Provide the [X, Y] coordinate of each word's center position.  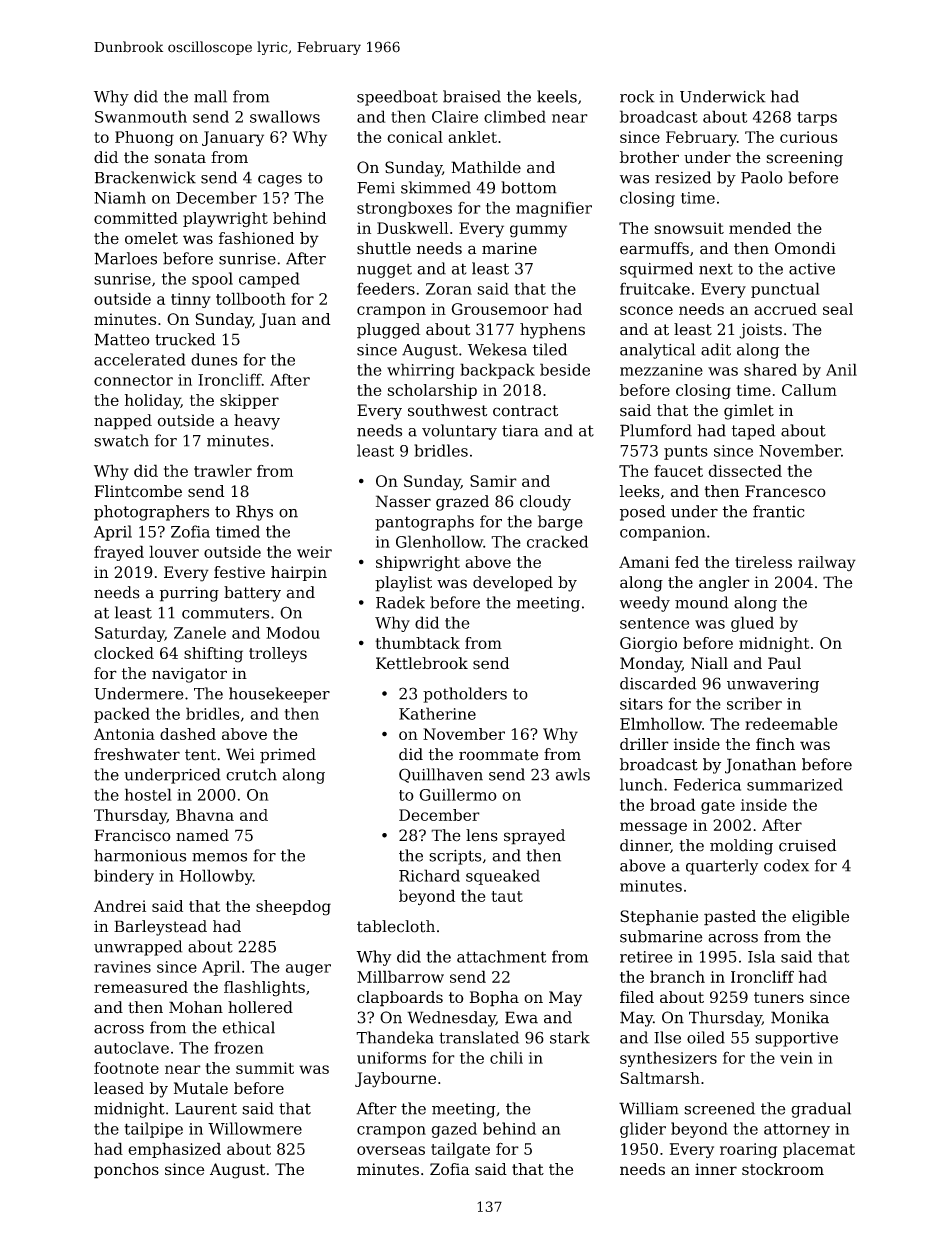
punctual [785, 290]
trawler [223, 470]
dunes [214, 359]
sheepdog [293, 908]
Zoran [449, 289]
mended [760, 228]
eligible [820, 918]
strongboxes [404, 209]
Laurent [206, 1108]
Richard [429, 875]
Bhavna [205, 815]
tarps [817, 119]
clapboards [400, 999]
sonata [180, 158]
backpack [497, 371]
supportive [796, 1039]
